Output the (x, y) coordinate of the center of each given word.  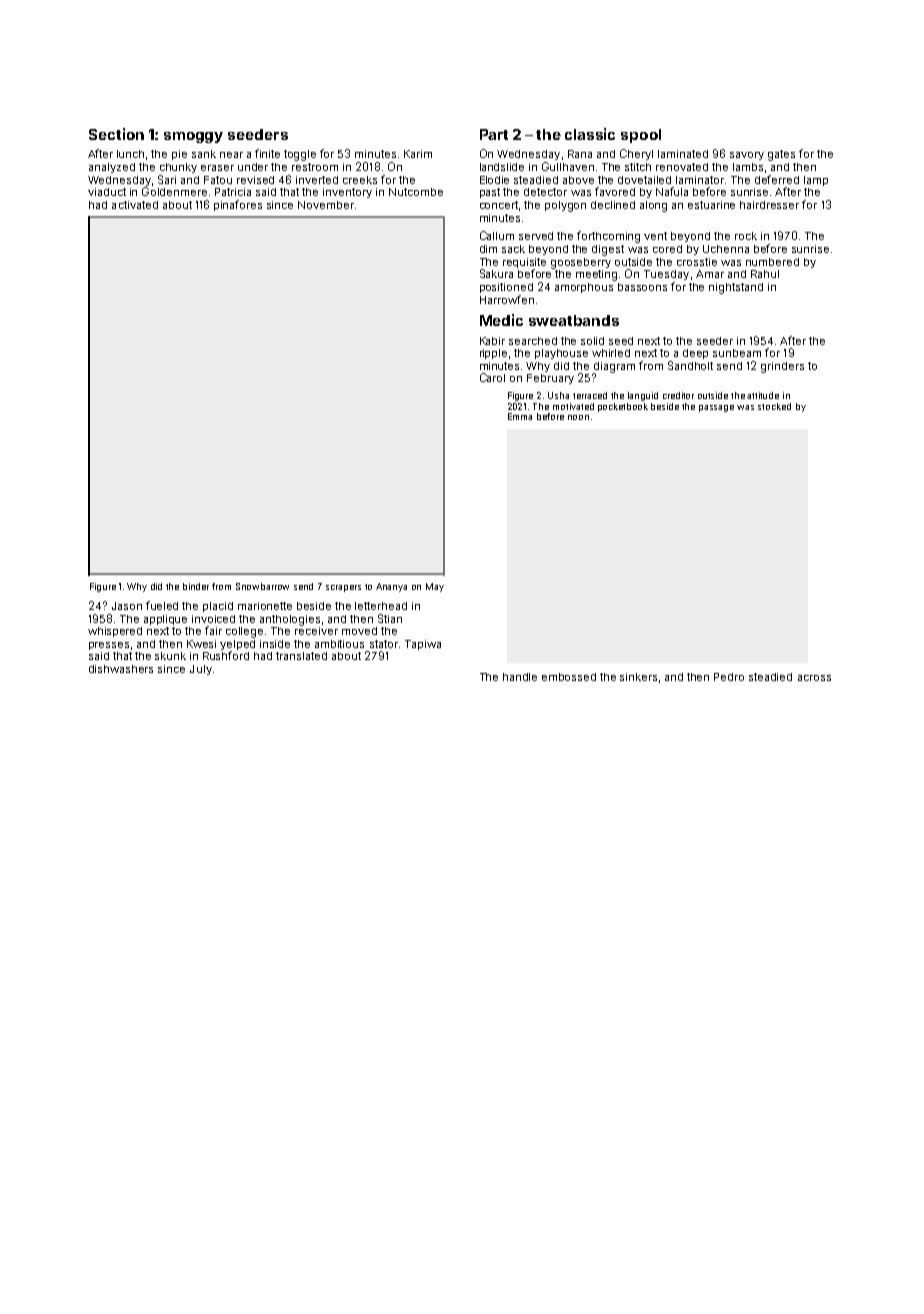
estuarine (711, 205)
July (201, 670)
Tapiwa (423, 645)
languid (643, 396)
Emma (520, 416)
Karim (418, 154)
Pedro (729, 677)
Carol (492, 377)
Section (116, 134)
